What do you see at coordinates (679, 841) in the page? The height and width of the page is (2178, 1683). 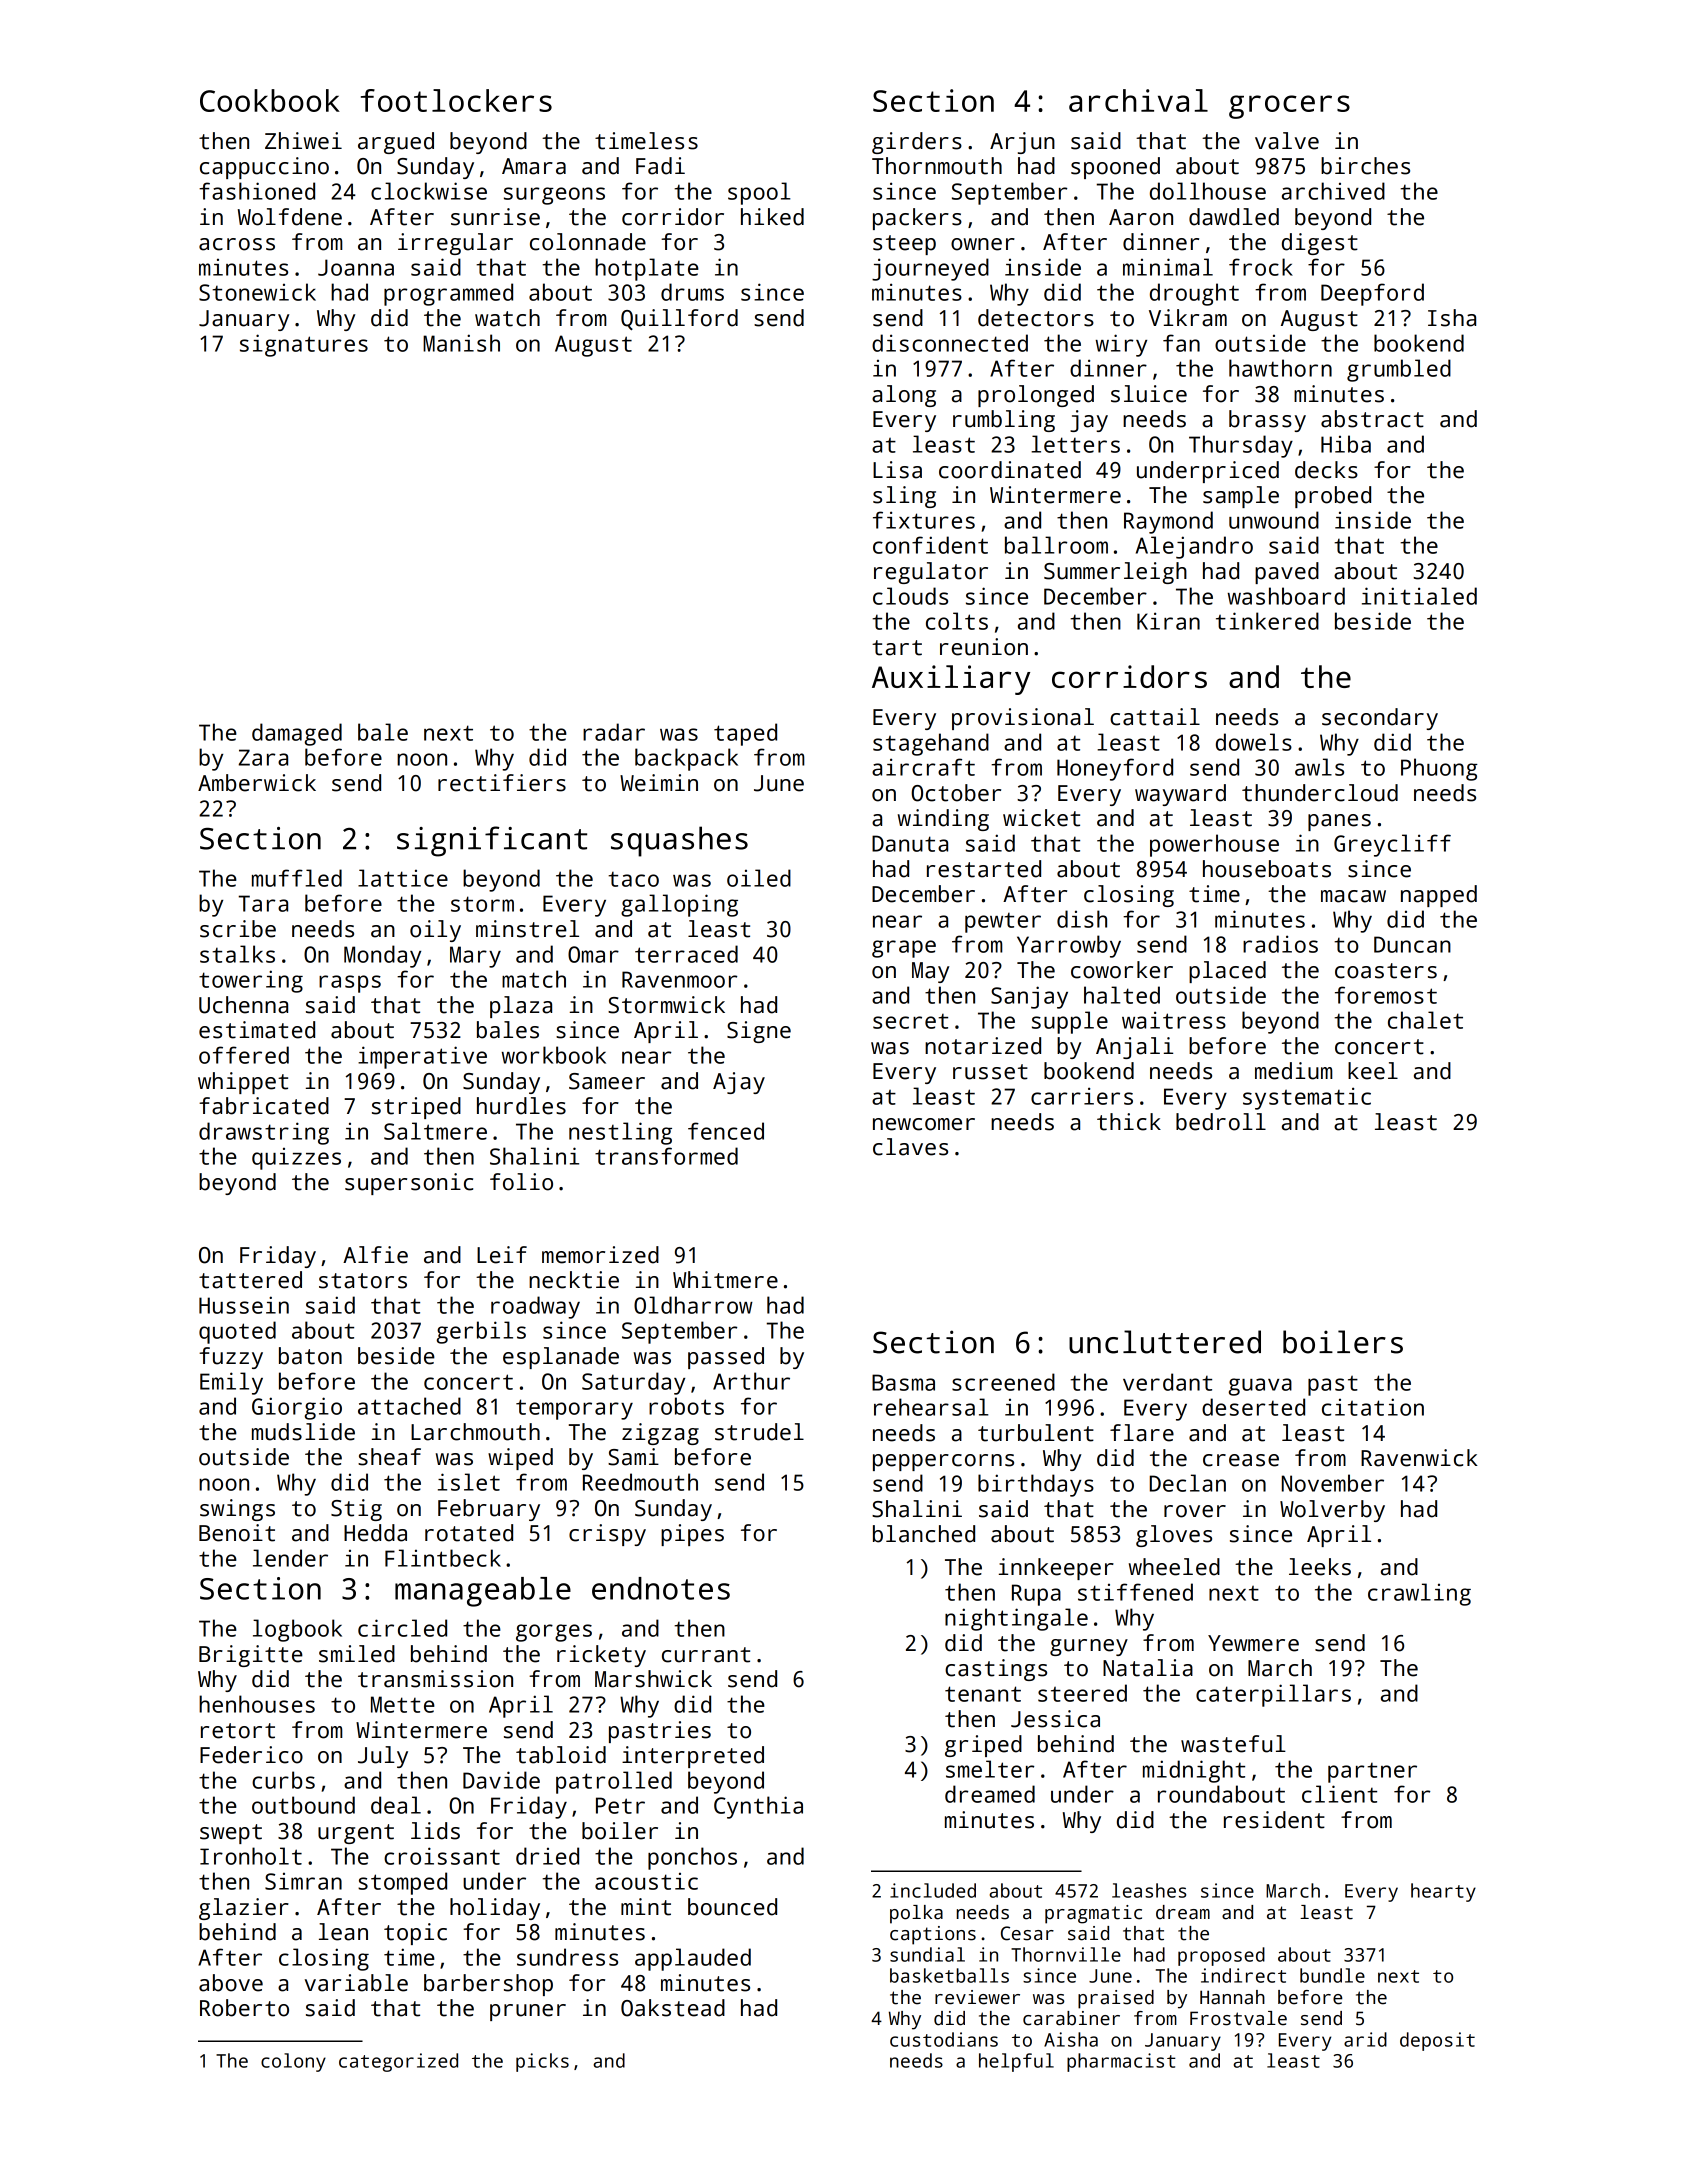 I see `squashes` at bounding box center [679, 841].
